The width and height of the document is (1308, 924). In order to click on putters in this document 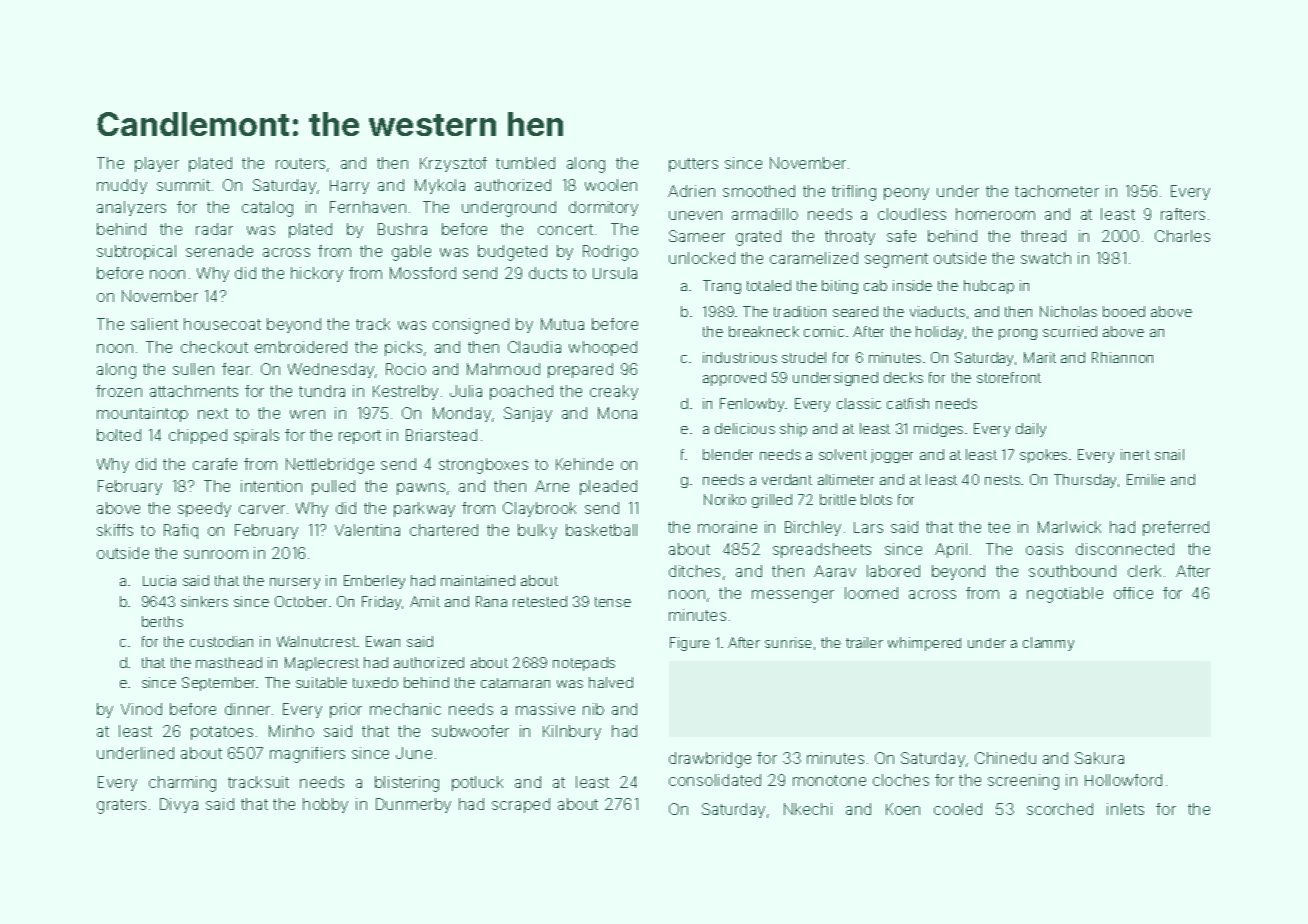, I will do `click(693, 165)`.
